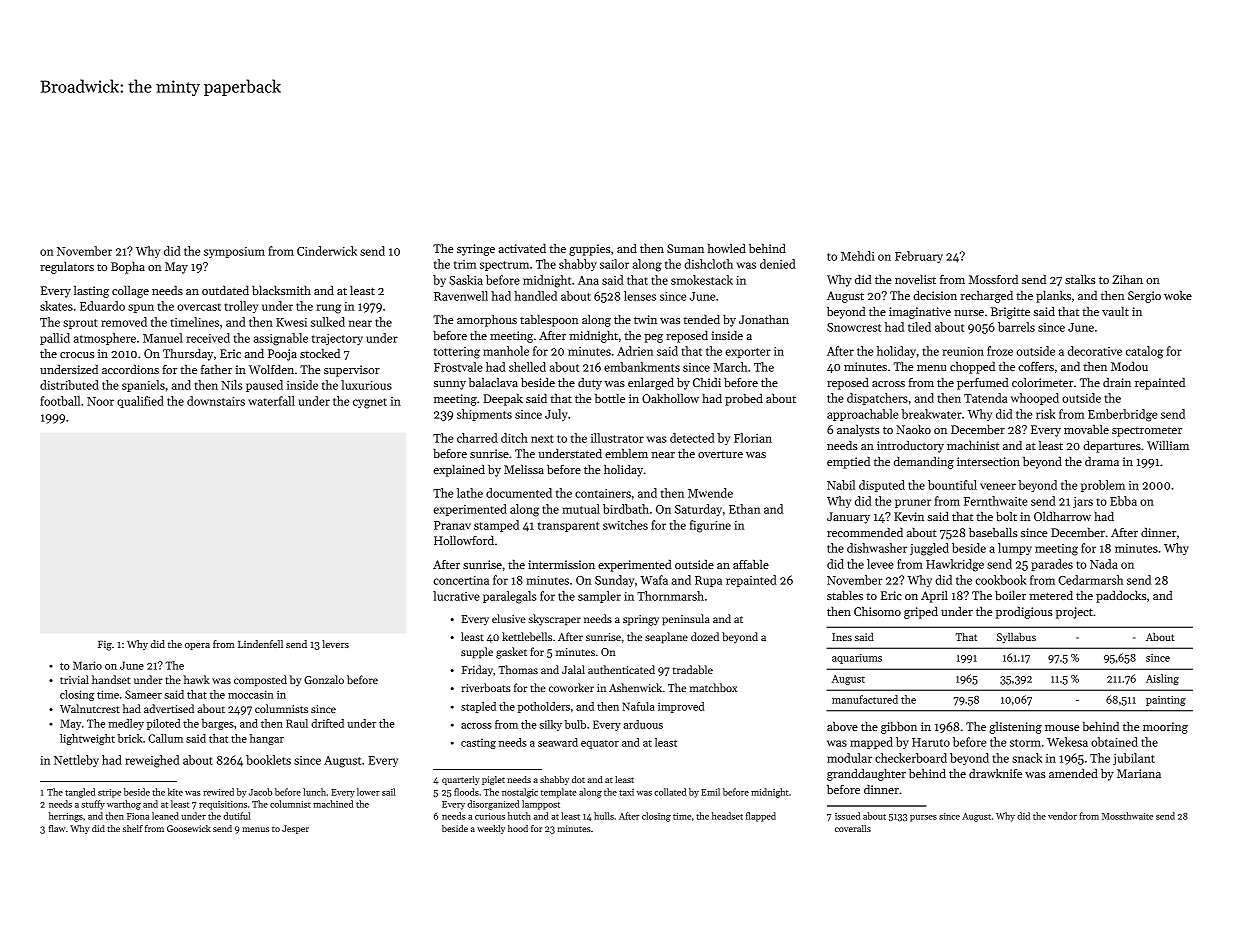 The width and height of the screenshot is (1233, 952). What do you see at coordinates (541, 805) in the screenshot?
I see `lamppost` at bounding box center [541, 805].
